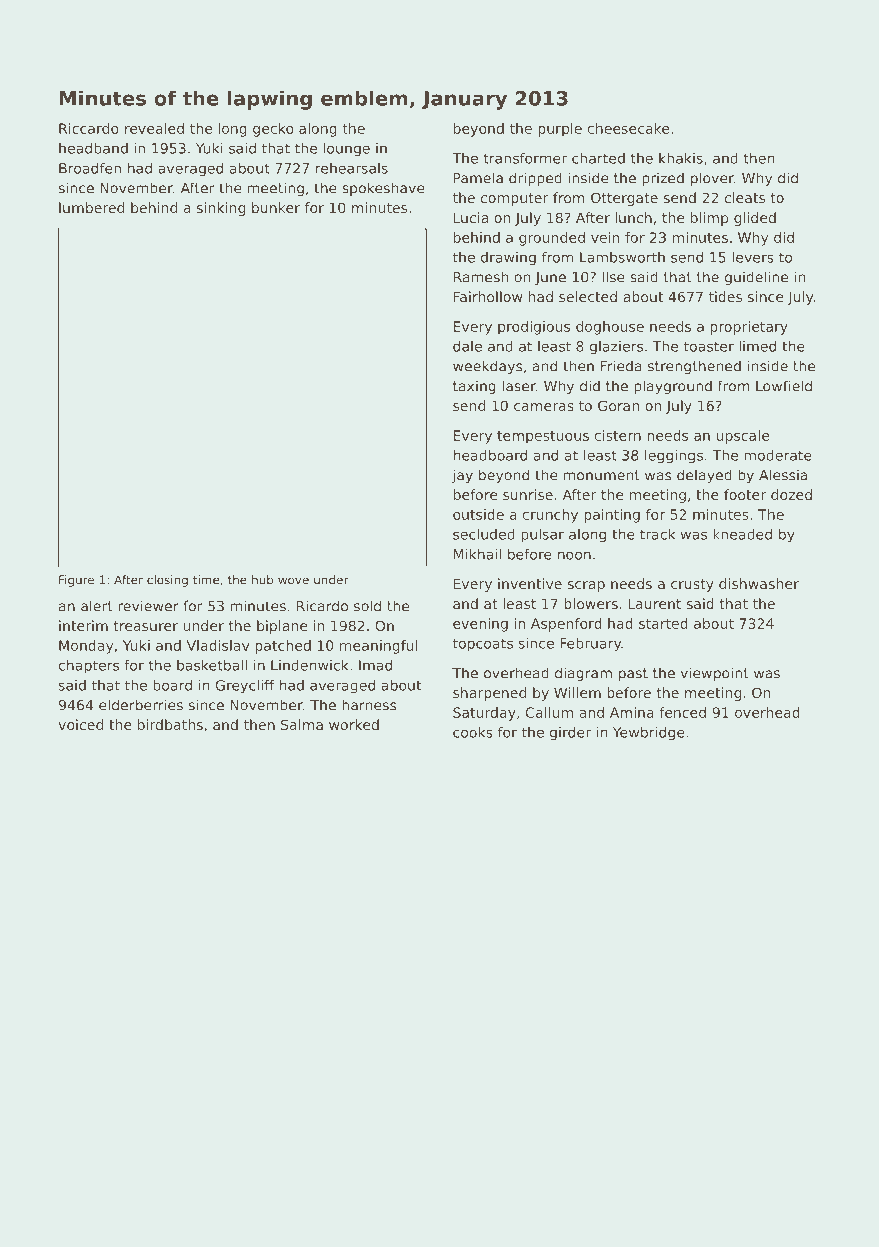 This screenshot has height=1247, width=879. Describe the element at coordinates (704, 476) in the screenshot. I see `delayed` at that location.
